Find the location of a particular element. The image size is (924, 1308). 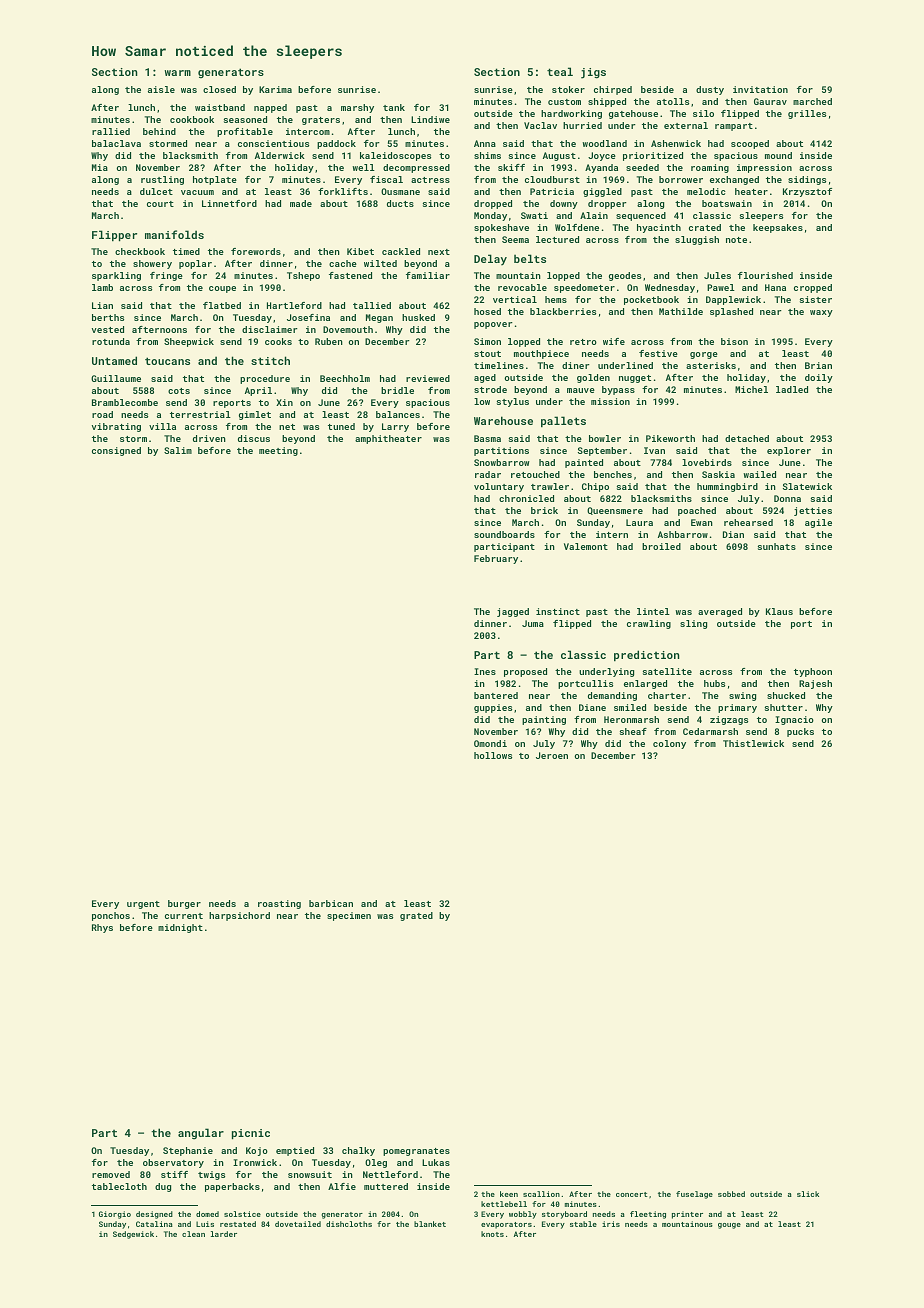

Karima is located at coordinates (275, 89).
